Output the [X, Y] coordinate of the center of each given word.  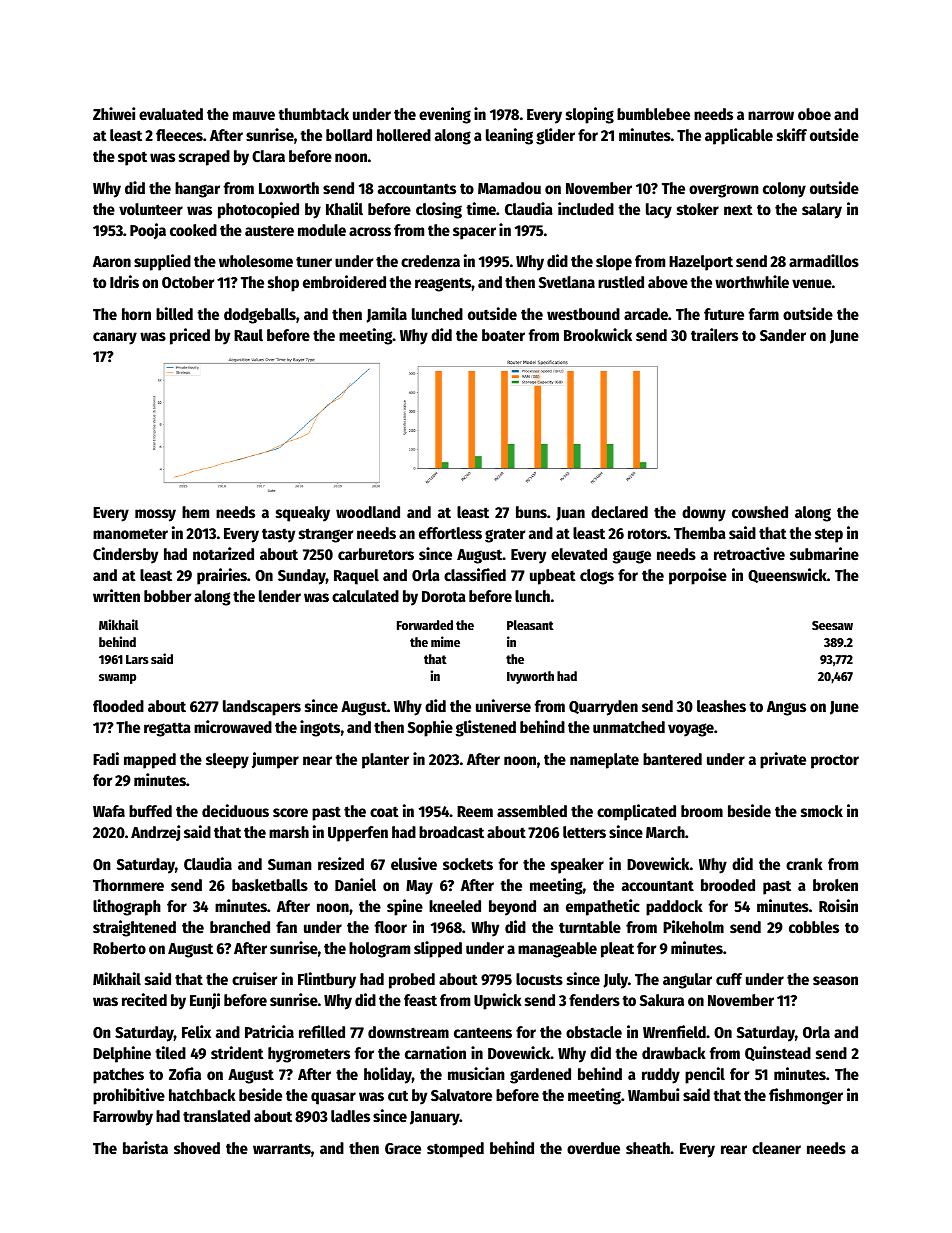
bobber [167, 596]
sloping [590, 115]
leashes [721, 706]
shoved [197, 1148]
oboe [814, 114]
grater [505, 535]
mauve [254, 116]
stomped [455, 1150]
